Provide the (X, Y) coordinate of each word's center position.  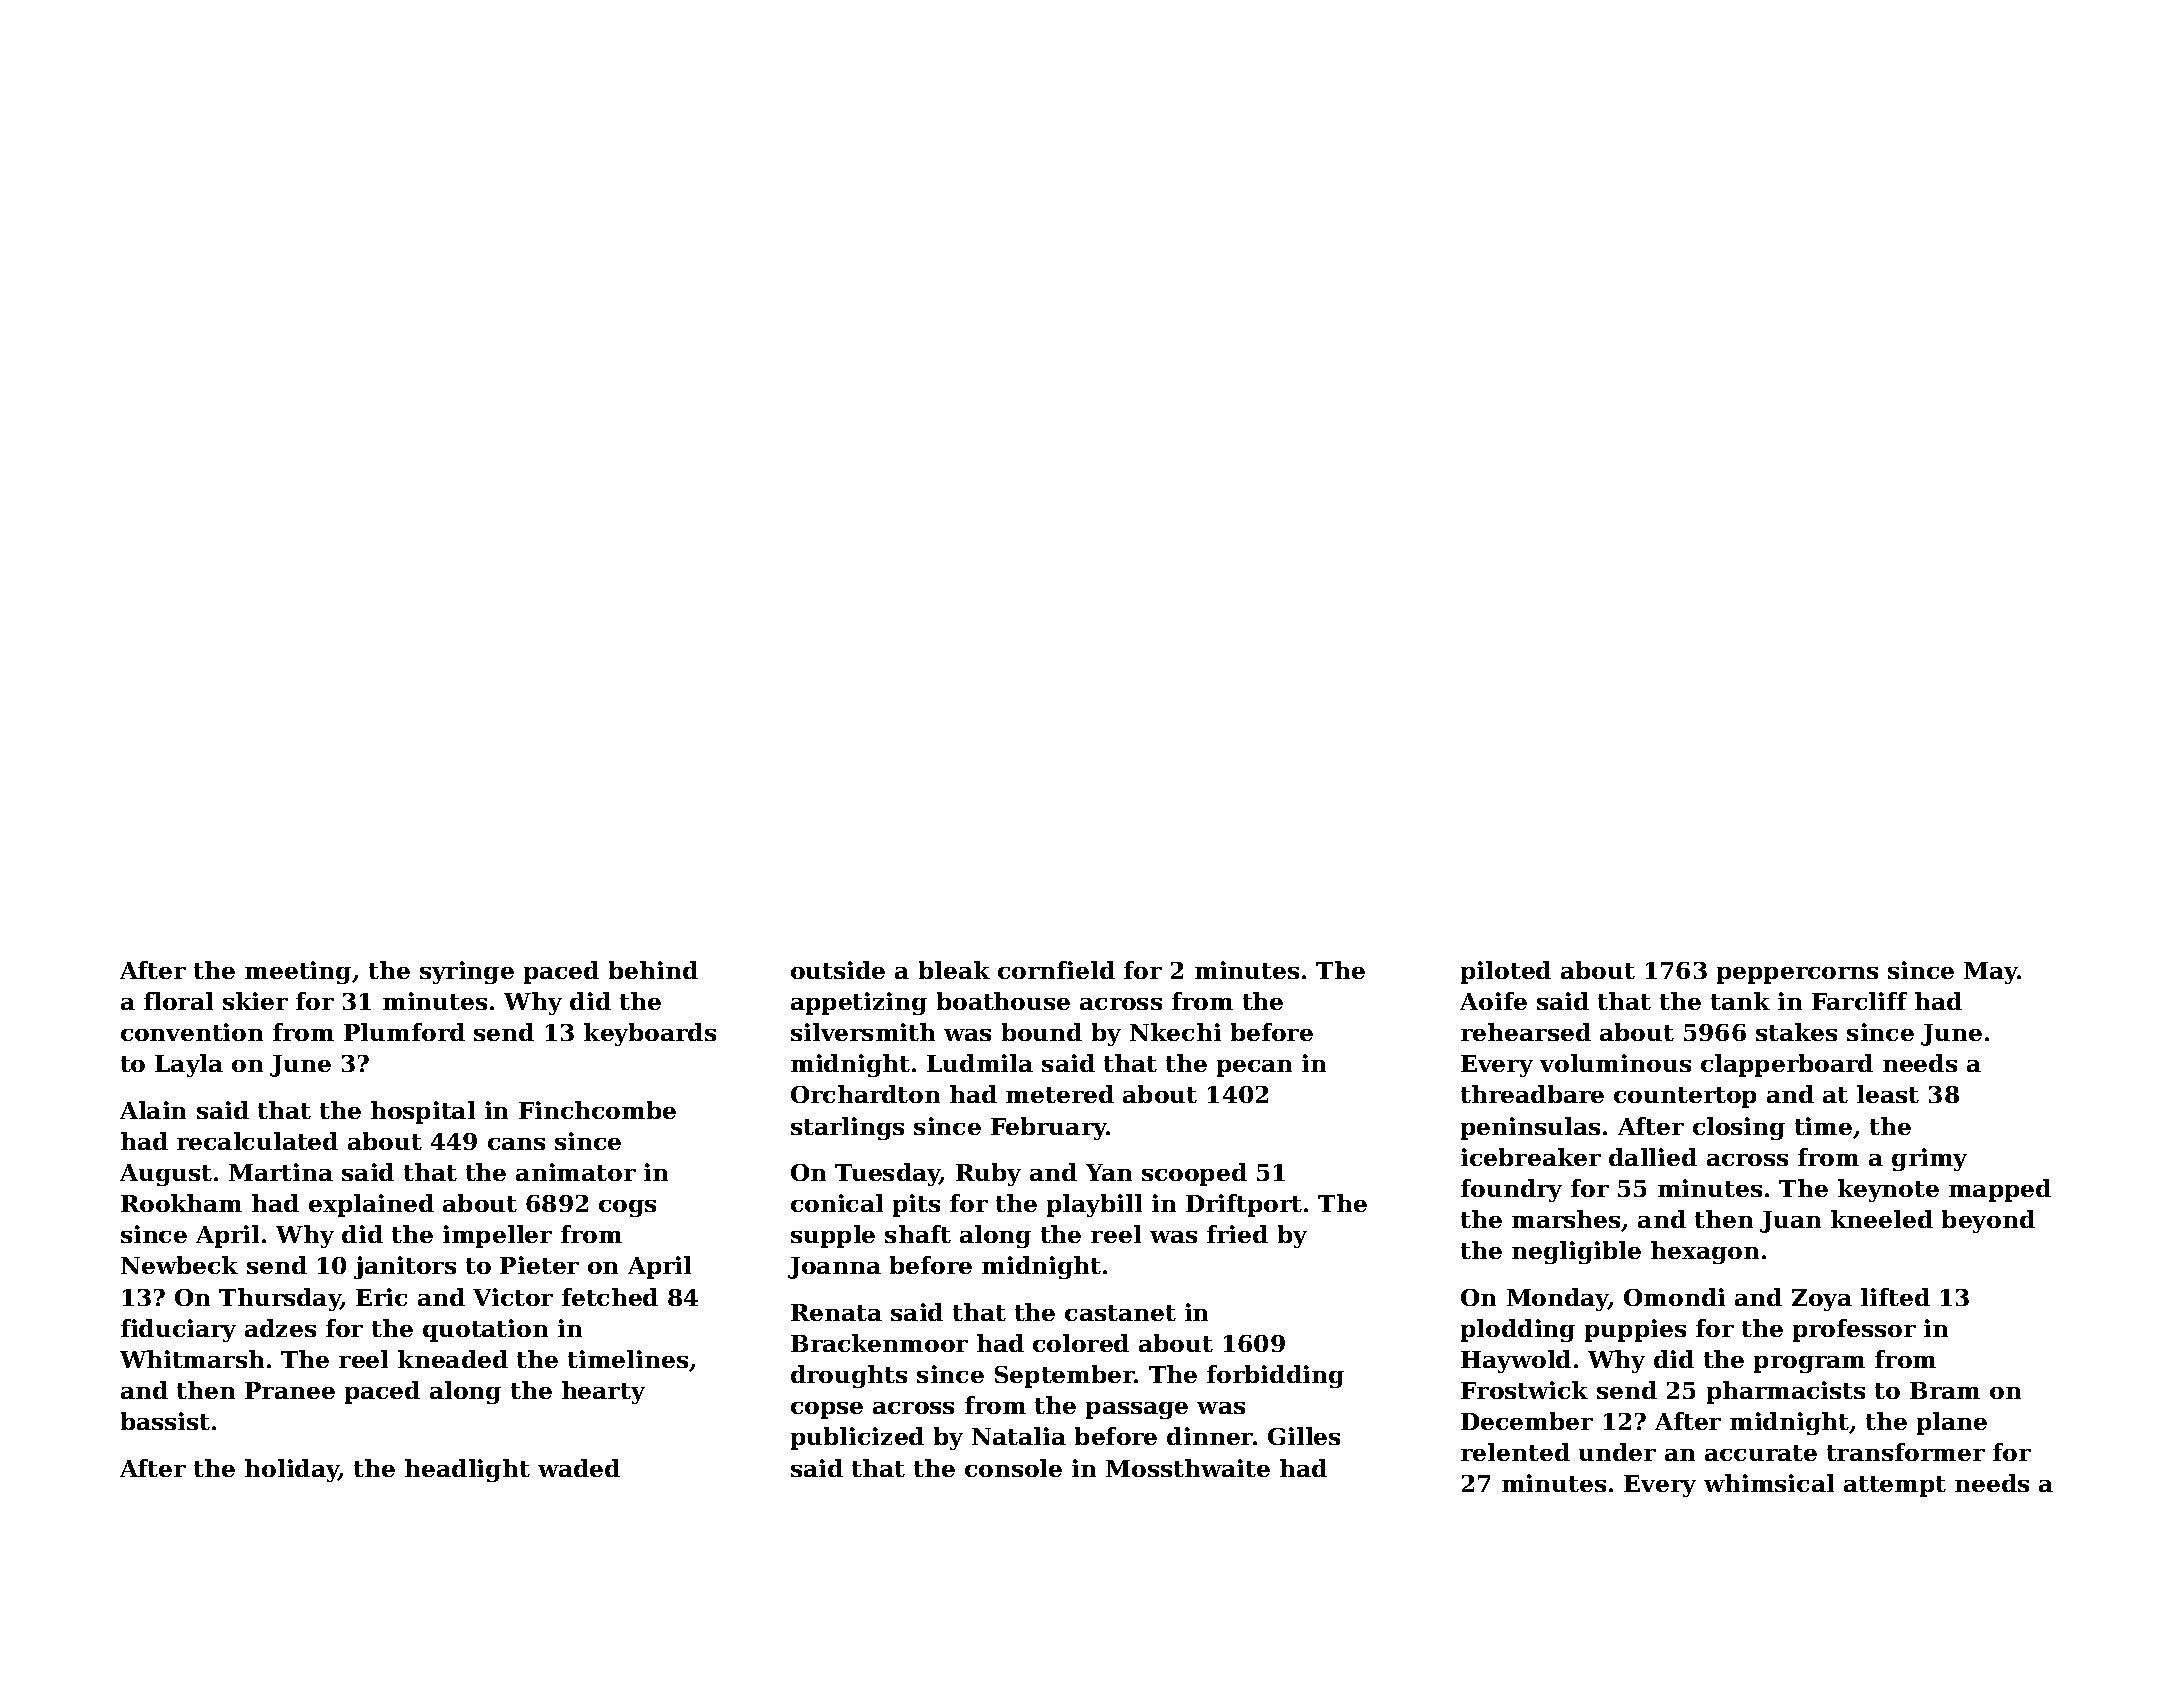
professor (1854, 1330)
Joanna (834, 1268)
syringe (467, 972)
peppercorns (1797, 975)
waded (579, 1468)
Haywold (1516, 1361)
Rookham (181, 1203)
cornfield (1056, 970)
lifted (1895, 1297)
